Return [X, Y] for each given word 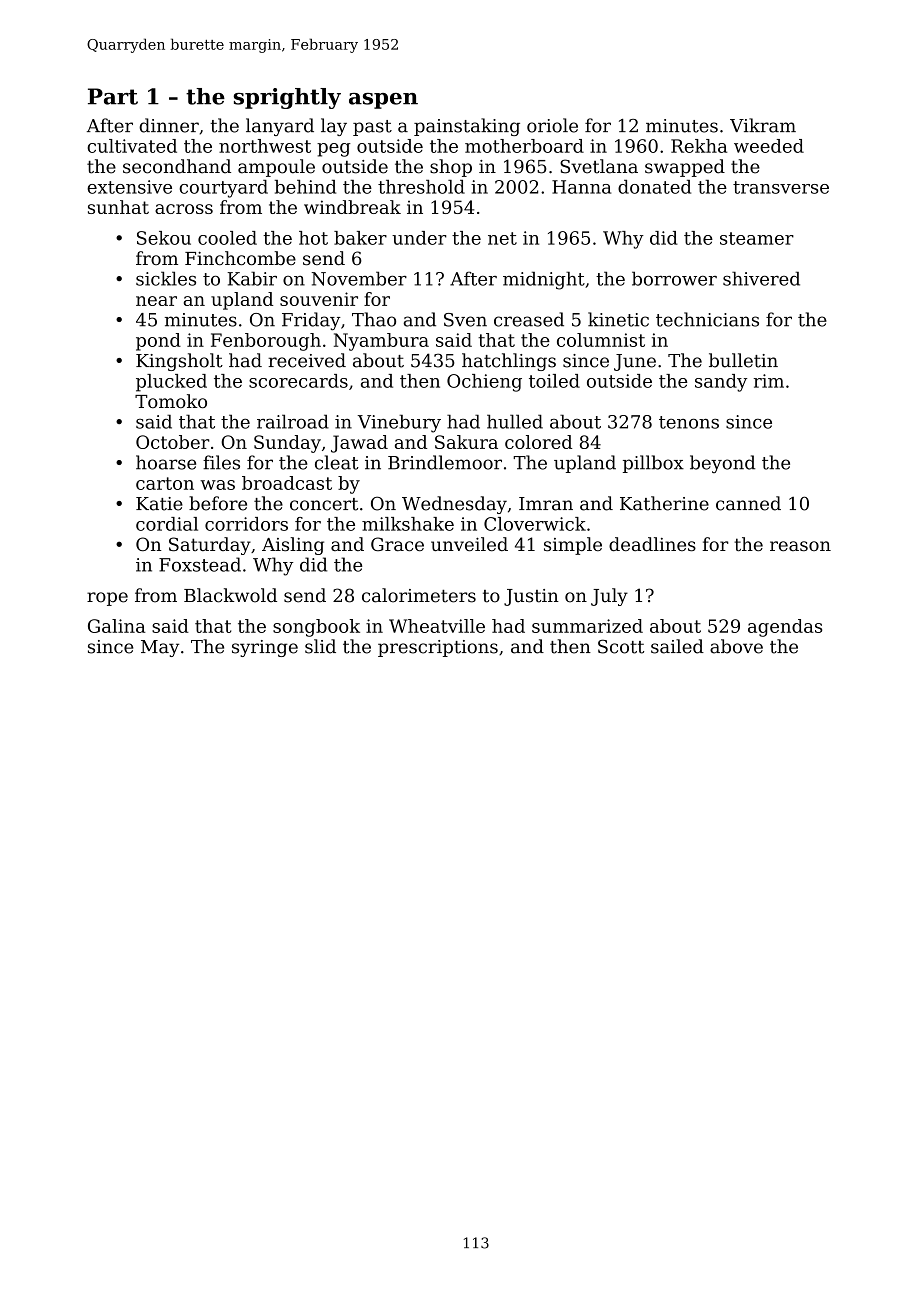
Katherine [664, 503]
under [419, 238]
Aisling [293, 546]
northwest [265, 146]
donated [654, 187]
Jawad [359, 444]
